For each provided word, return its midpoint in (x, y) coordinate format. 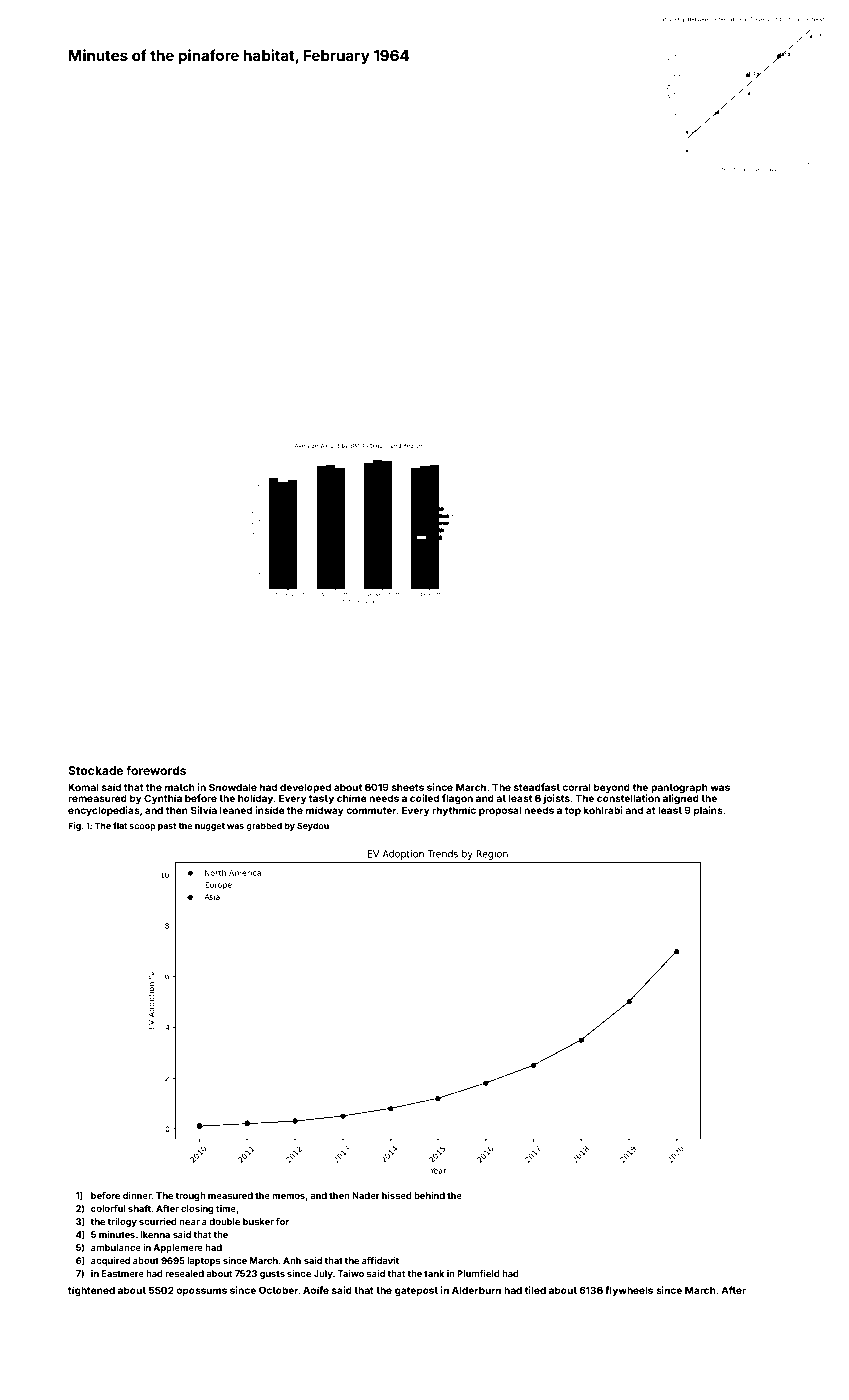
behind (429, 1195)
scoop (142, 827)
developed (305, 788)
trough (190, 1196)
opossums (201, 1292)
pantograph (679, 788)
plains (708, 811)
